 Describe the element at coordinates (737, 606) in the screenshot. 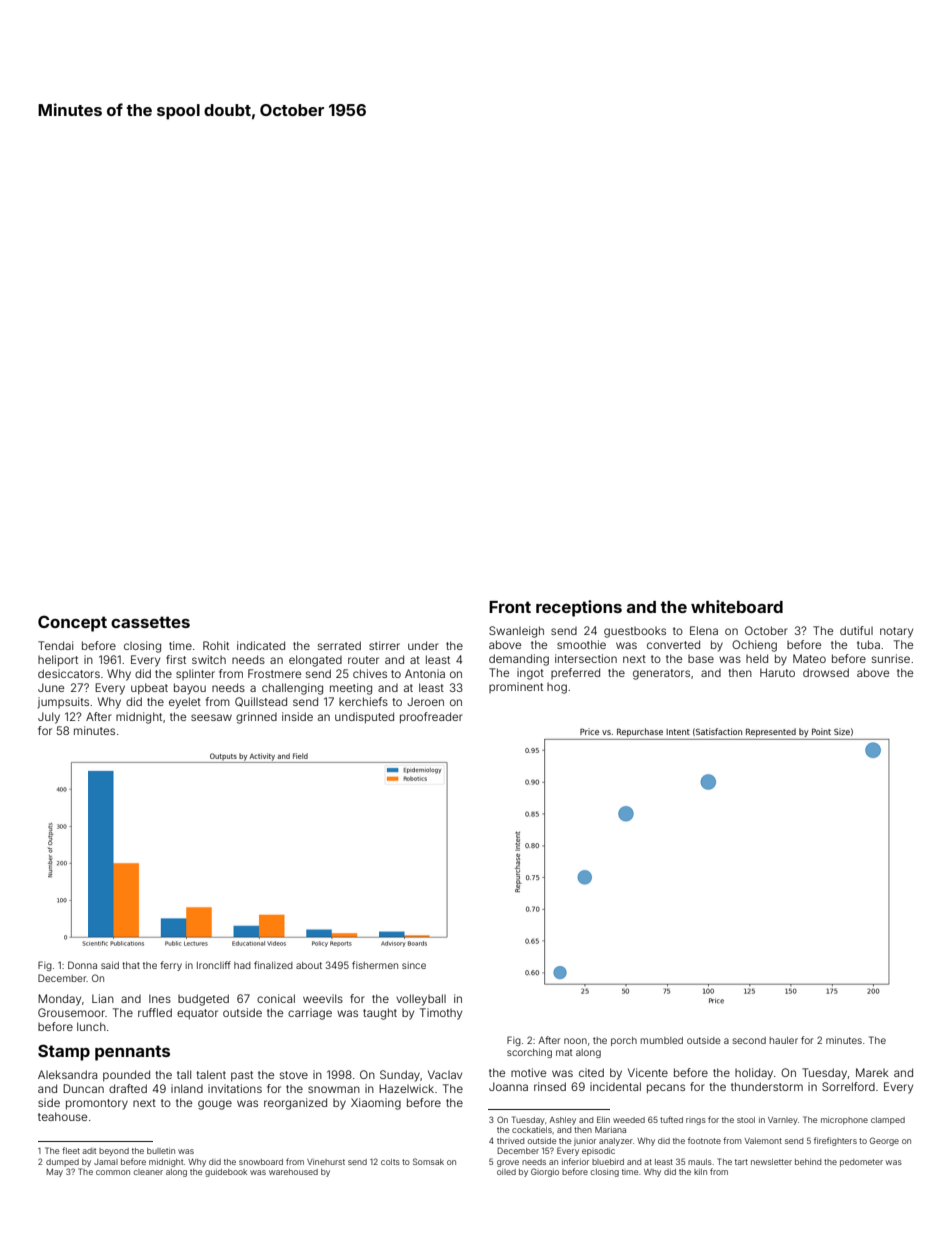

I see `whiteboard` at that location.
